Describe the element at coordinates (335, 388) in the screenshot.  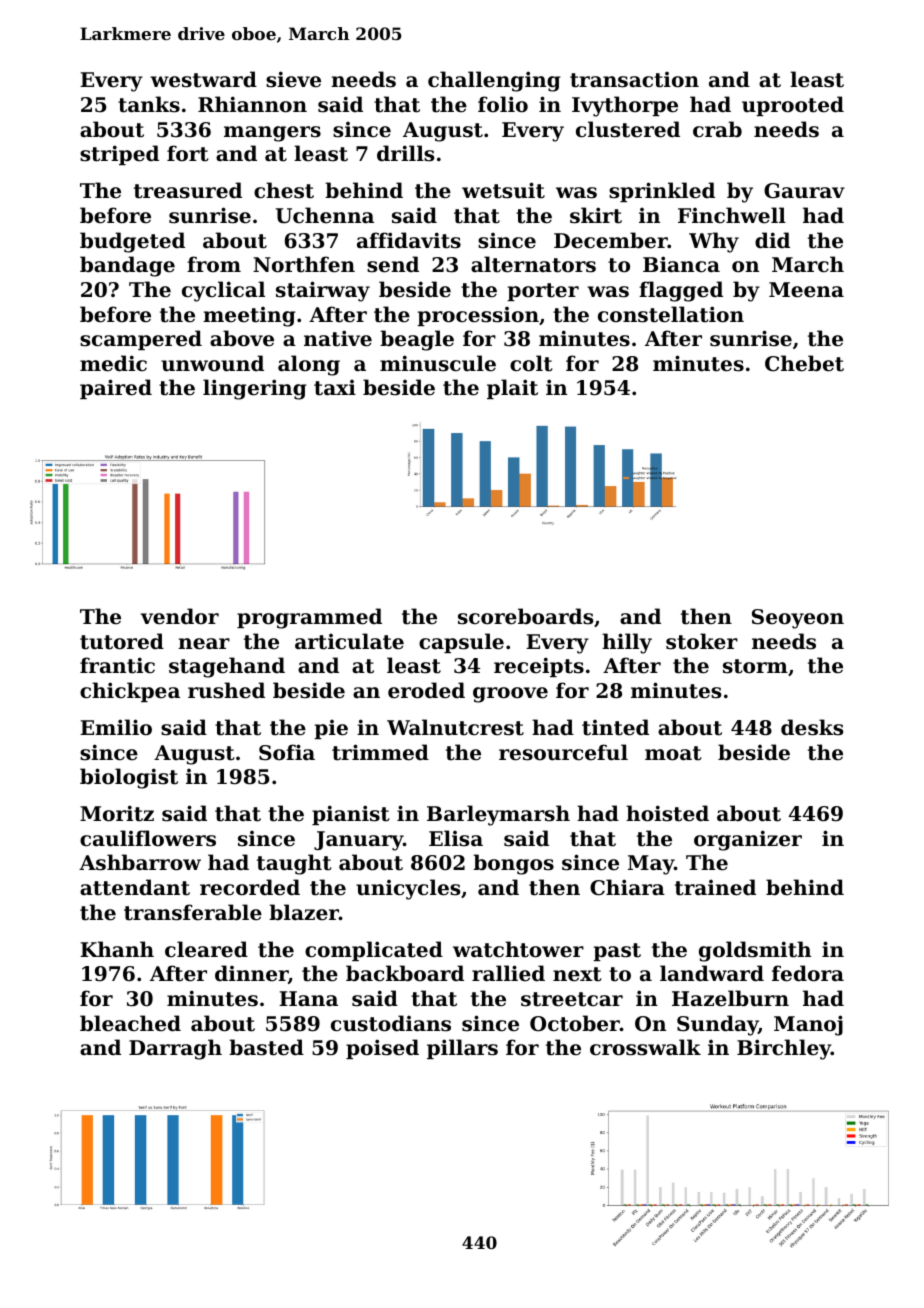
I see `taxi` at that location.
